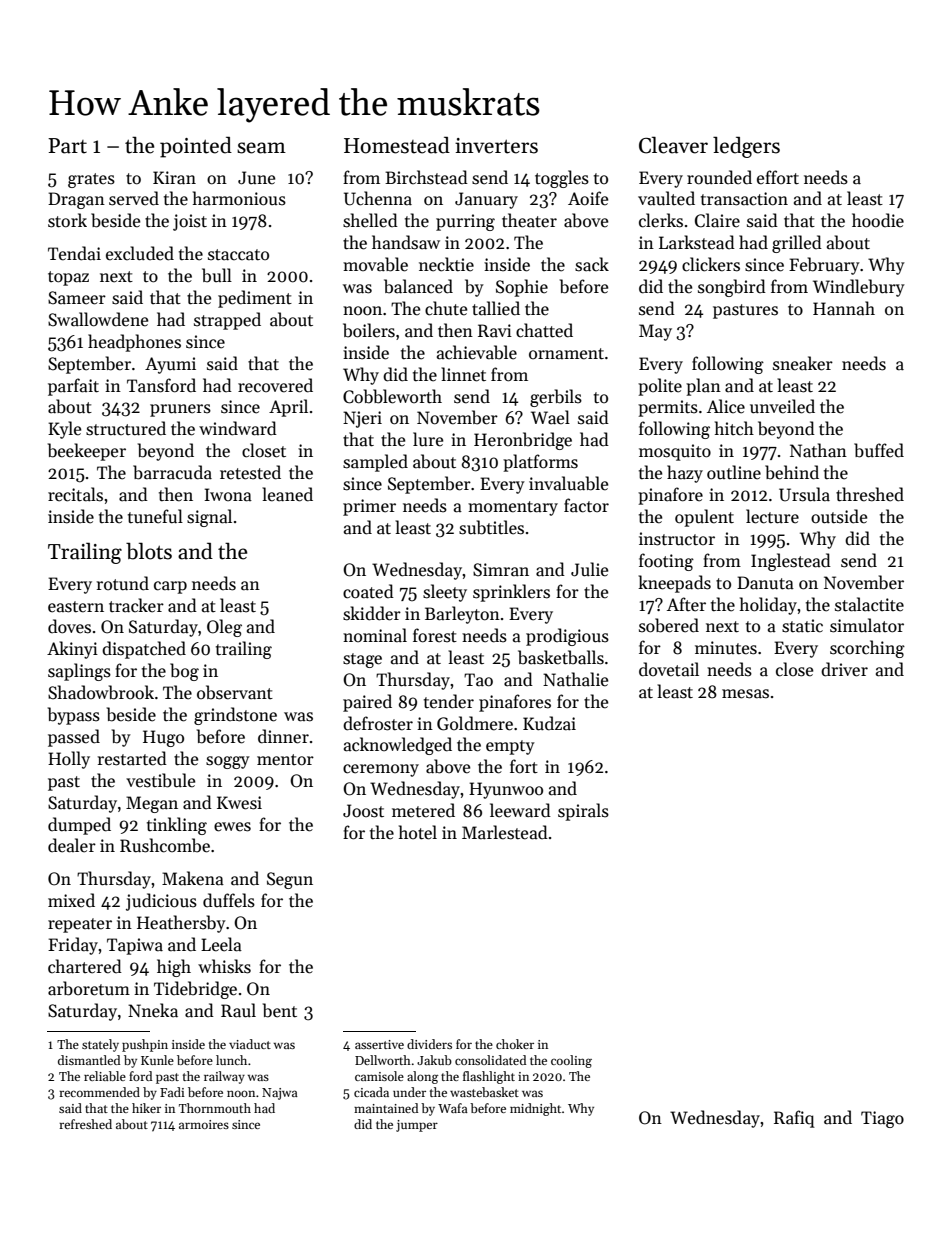 The height and width of the page is (1233, 952). I want to click on inverters, so click(496, 146).
